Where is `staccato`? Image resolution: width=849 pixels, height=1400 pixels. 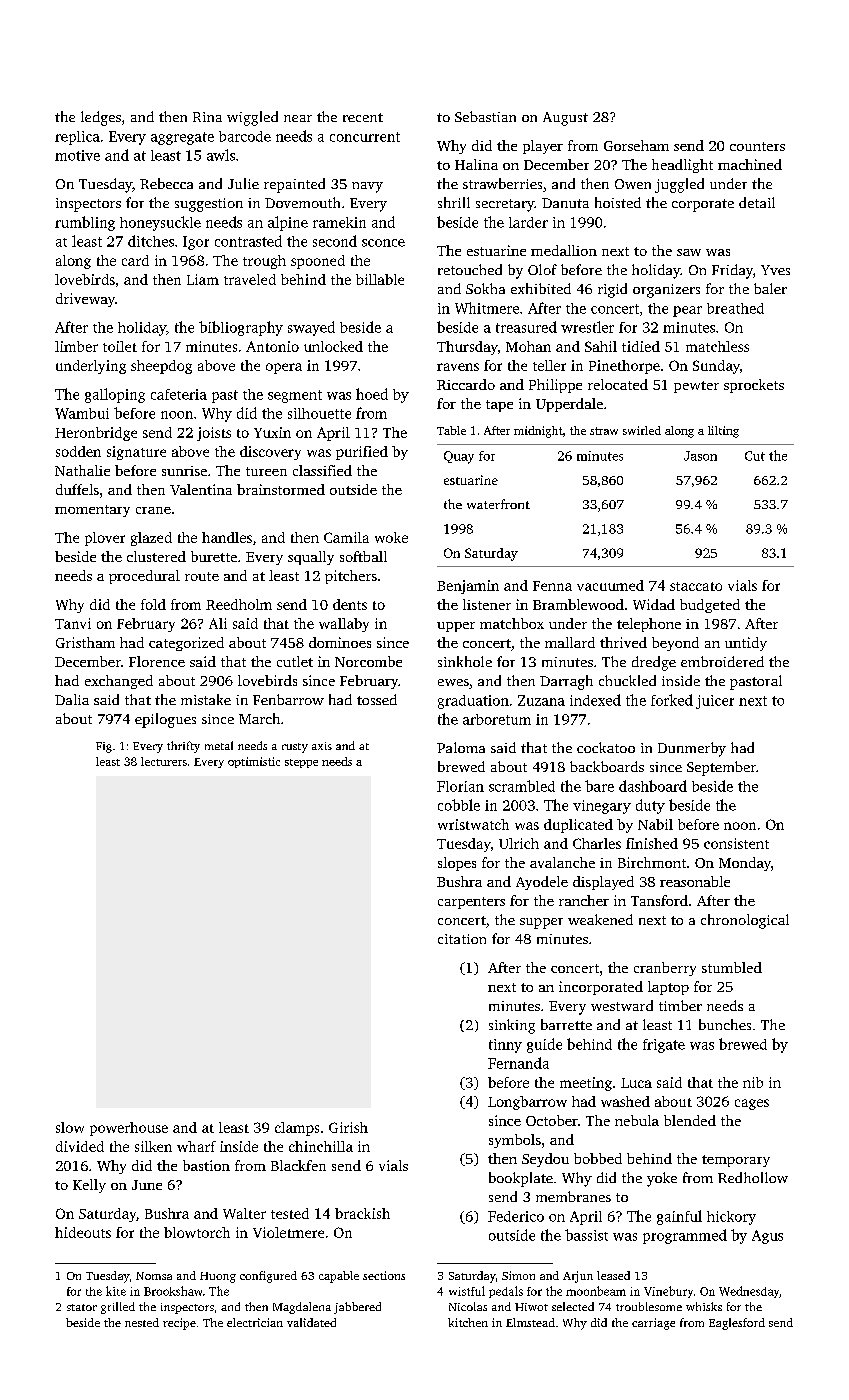 staccato is located at coordinates (696, 586).
